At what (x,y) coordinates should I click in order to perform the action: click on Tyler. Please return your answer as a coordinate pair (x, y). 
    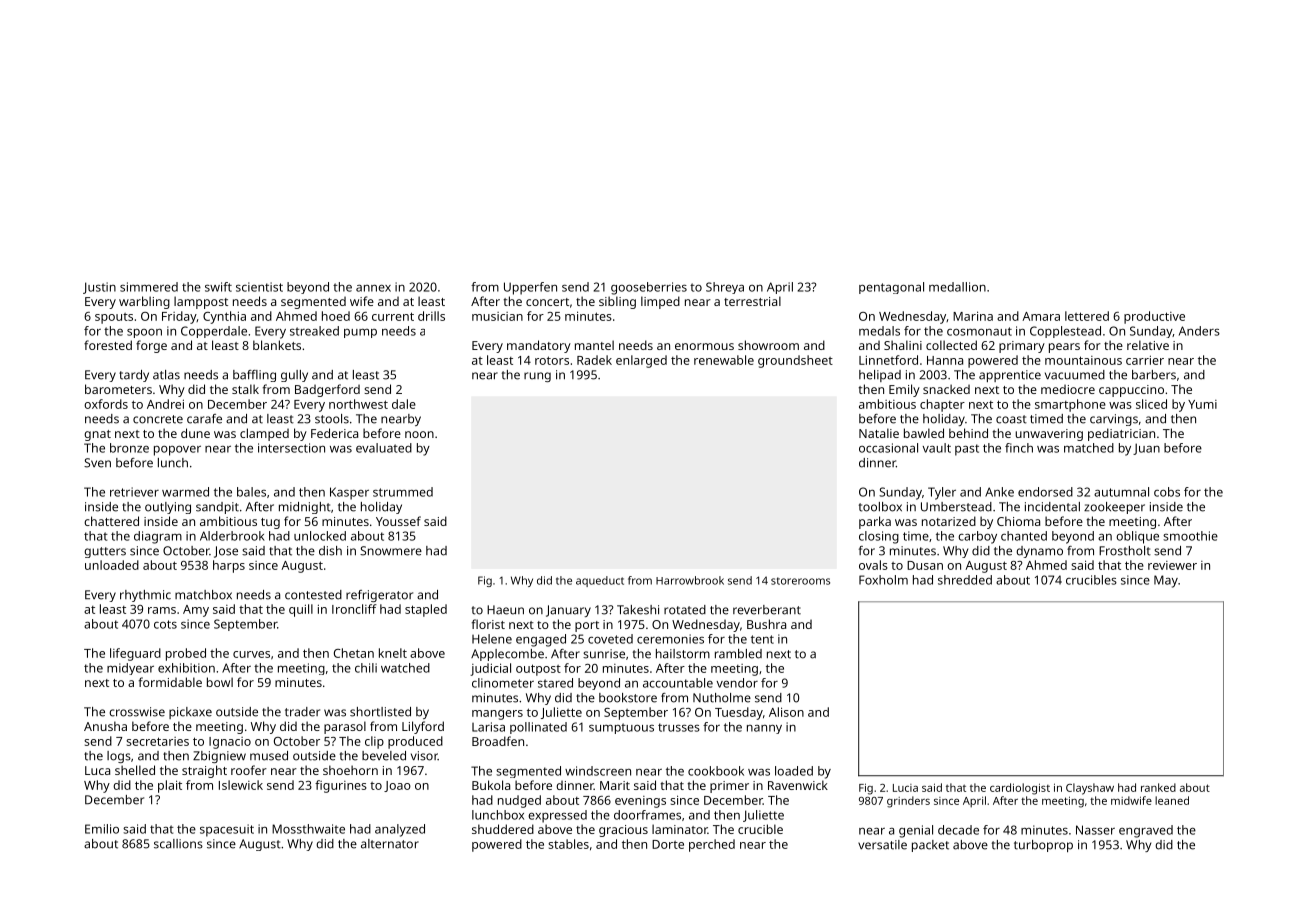
    Looking at the image, I should click on (942, 493).
